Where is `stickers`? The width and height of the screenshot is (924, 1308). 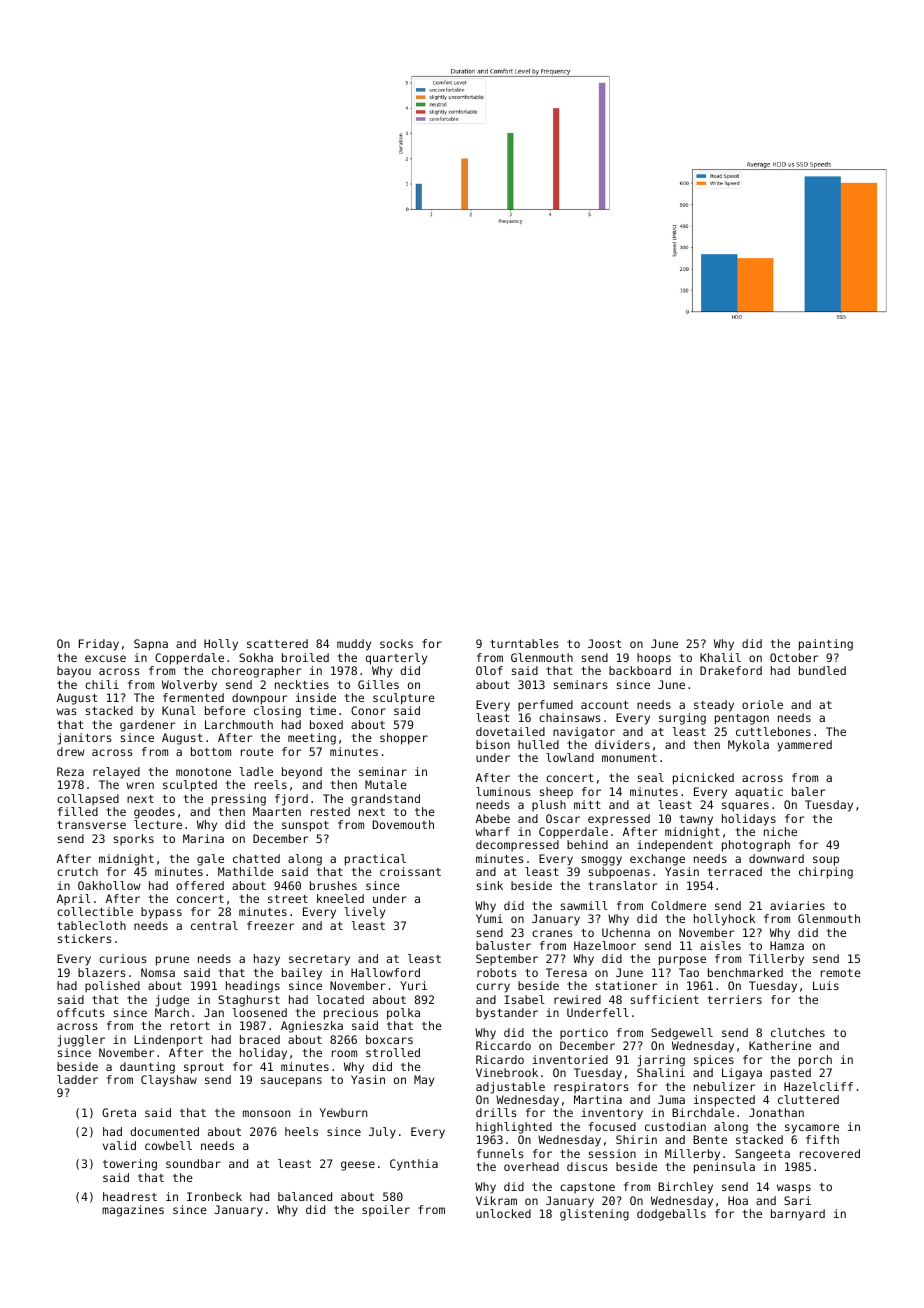 stickers is located at coordinates (85, 938).
